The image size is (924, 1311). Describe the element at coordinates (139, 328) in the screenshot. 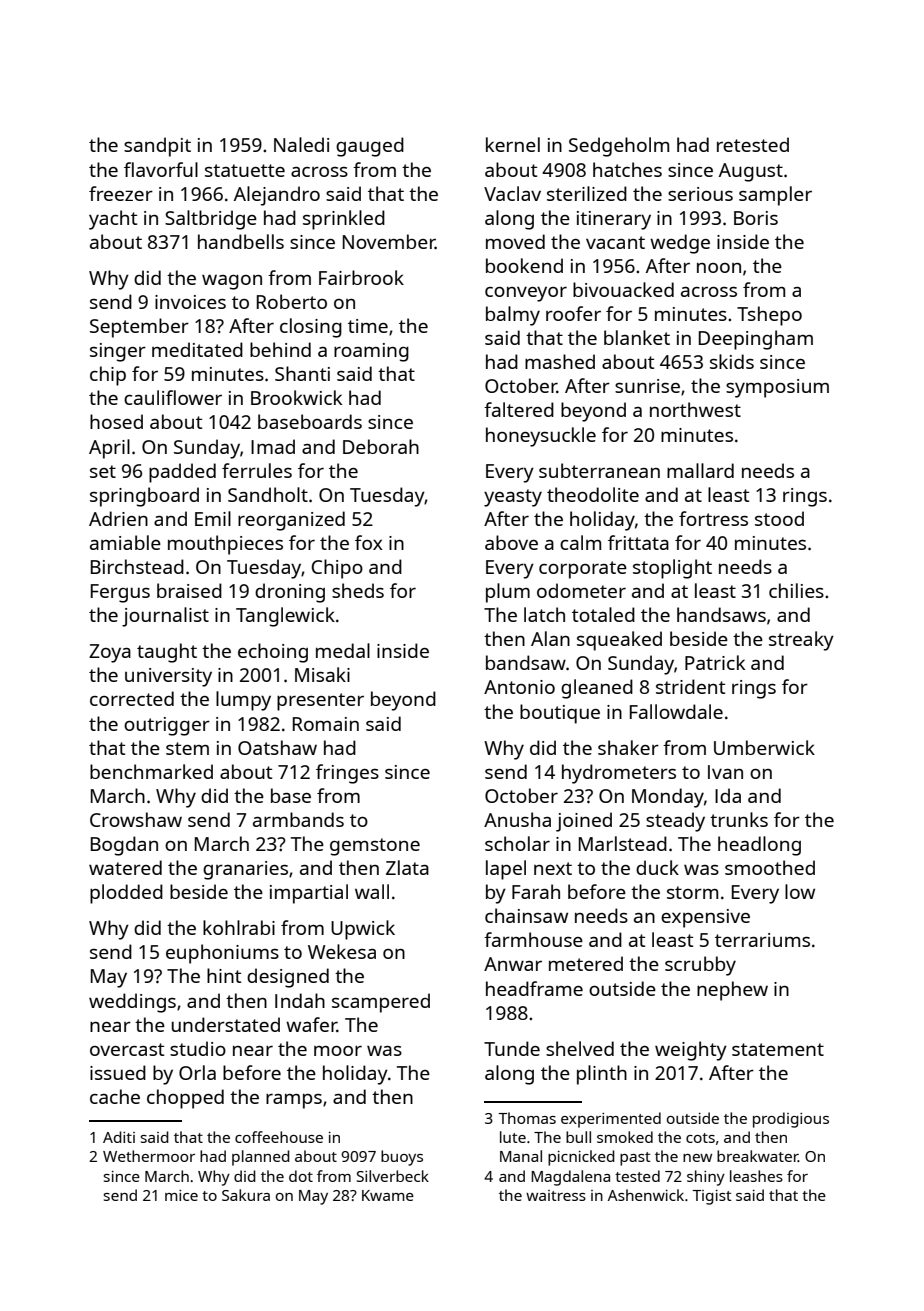

I see `September` at that location.
